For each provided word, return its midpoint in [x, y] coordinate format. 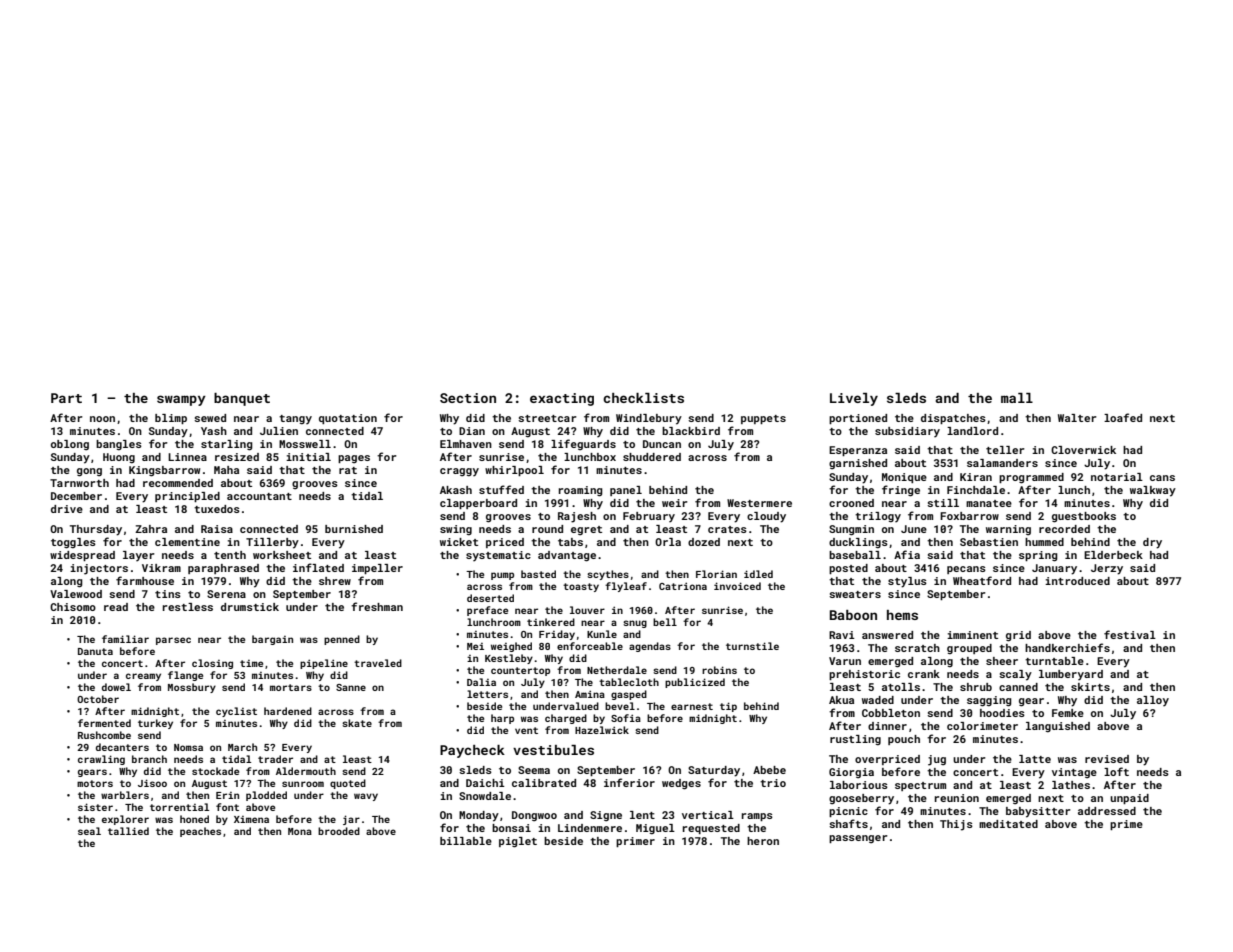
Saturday [714, 771]
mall [1017, 398]
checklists [643, 398]
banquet [242, 399]
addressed [1107, 811]
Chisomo [73, 607]
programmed [1031, 478]
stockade [215, 771]
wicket [459, 542]
